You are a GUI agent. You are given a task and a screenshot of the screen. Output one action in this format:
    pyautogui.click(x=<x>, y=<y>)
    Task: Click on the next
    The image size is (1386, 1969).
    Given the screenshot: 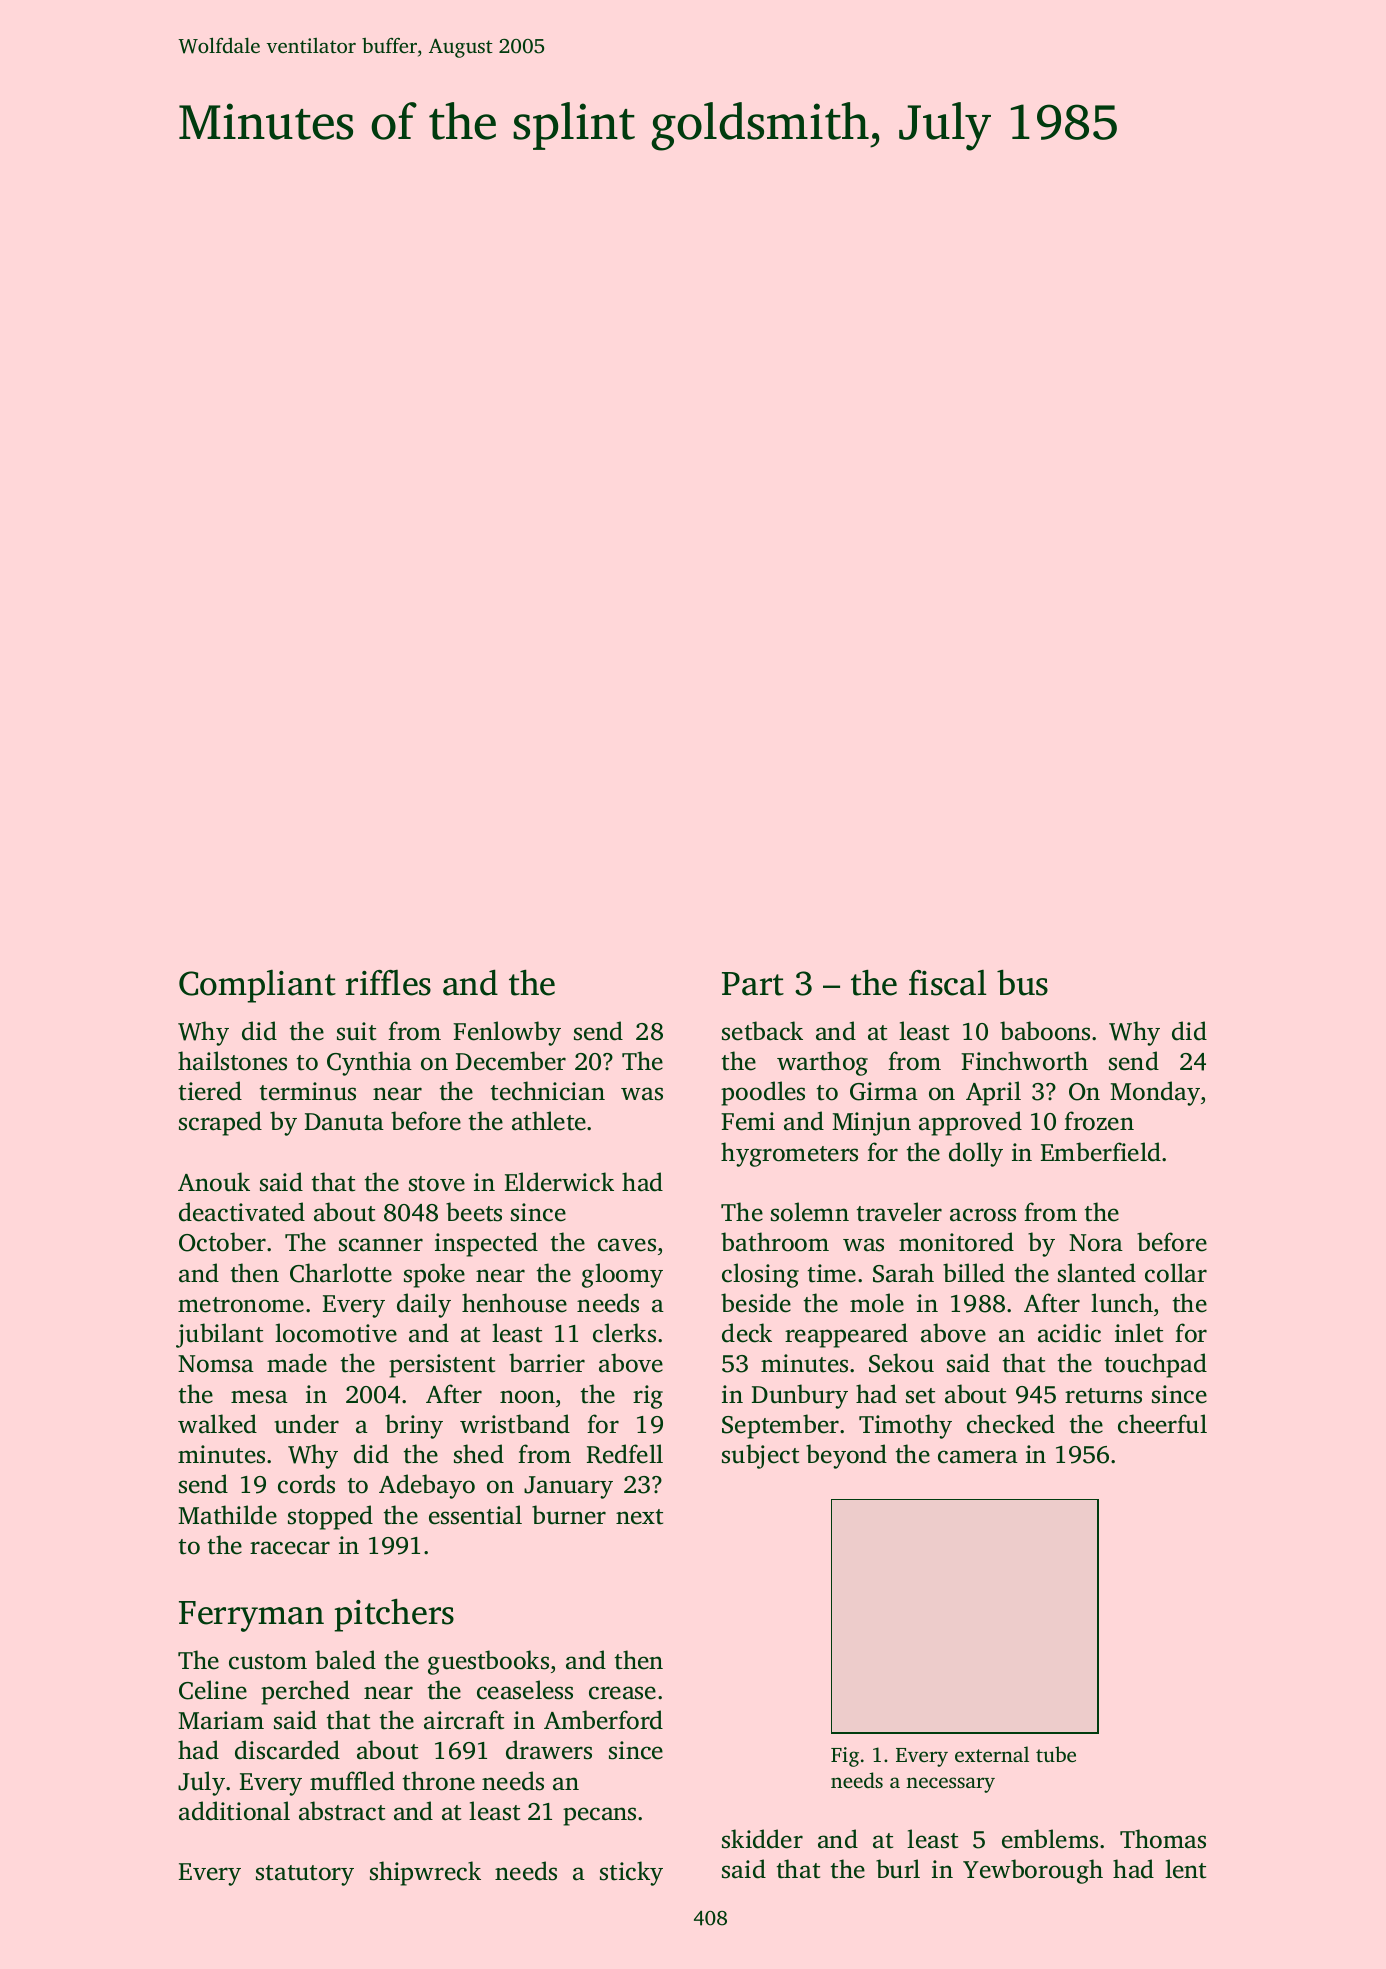 What is the action you would take?
    pyautogui.click(x=639, y=1517)
